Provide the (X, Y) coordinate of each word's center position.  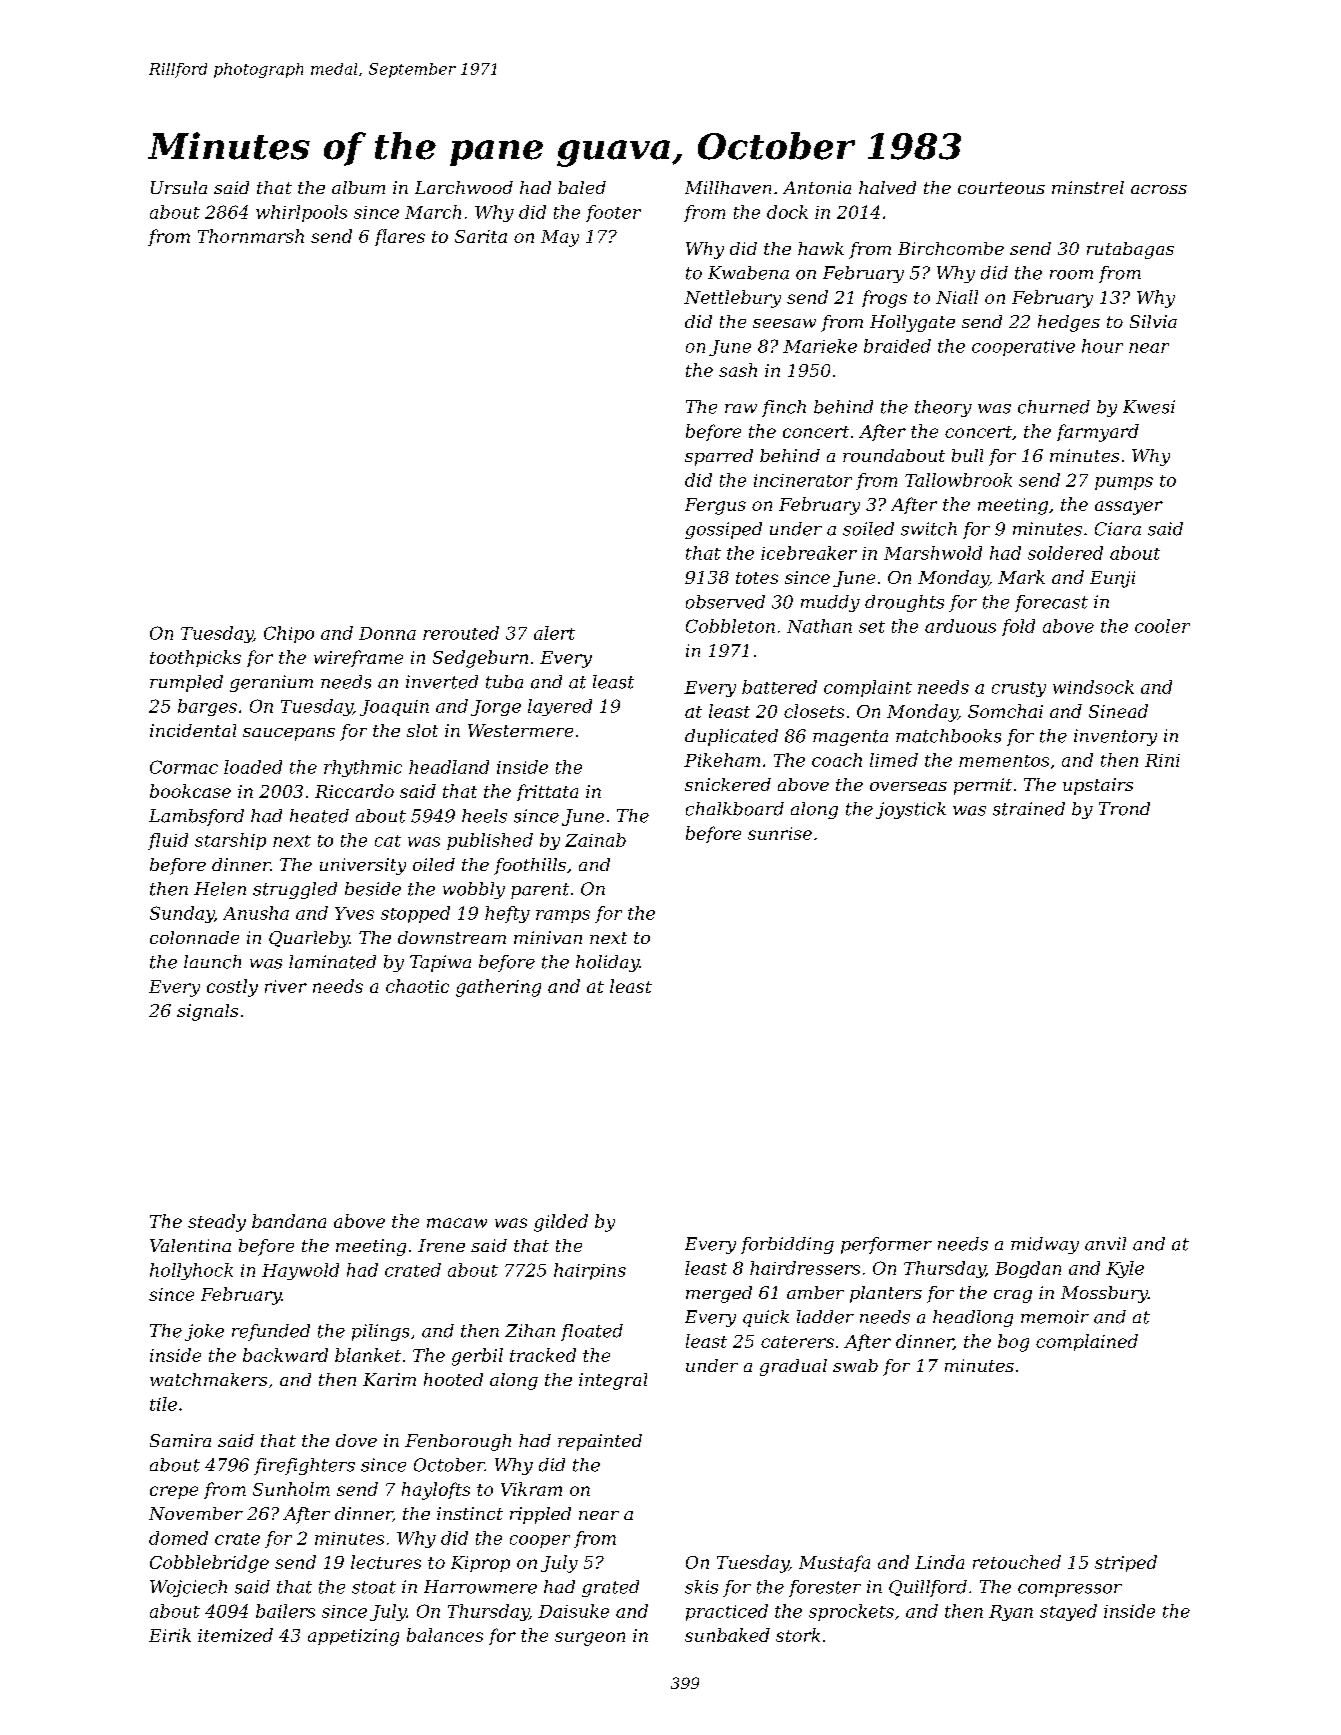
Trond (1124, 809)
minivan (548, 937)
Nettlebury (732, 299)
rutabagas (1130, 250)
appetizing (353, 1637)
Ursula (179, 187)
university (363, 866)
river (286, 986)
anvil (1105, 1244)
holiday (607, 963)
